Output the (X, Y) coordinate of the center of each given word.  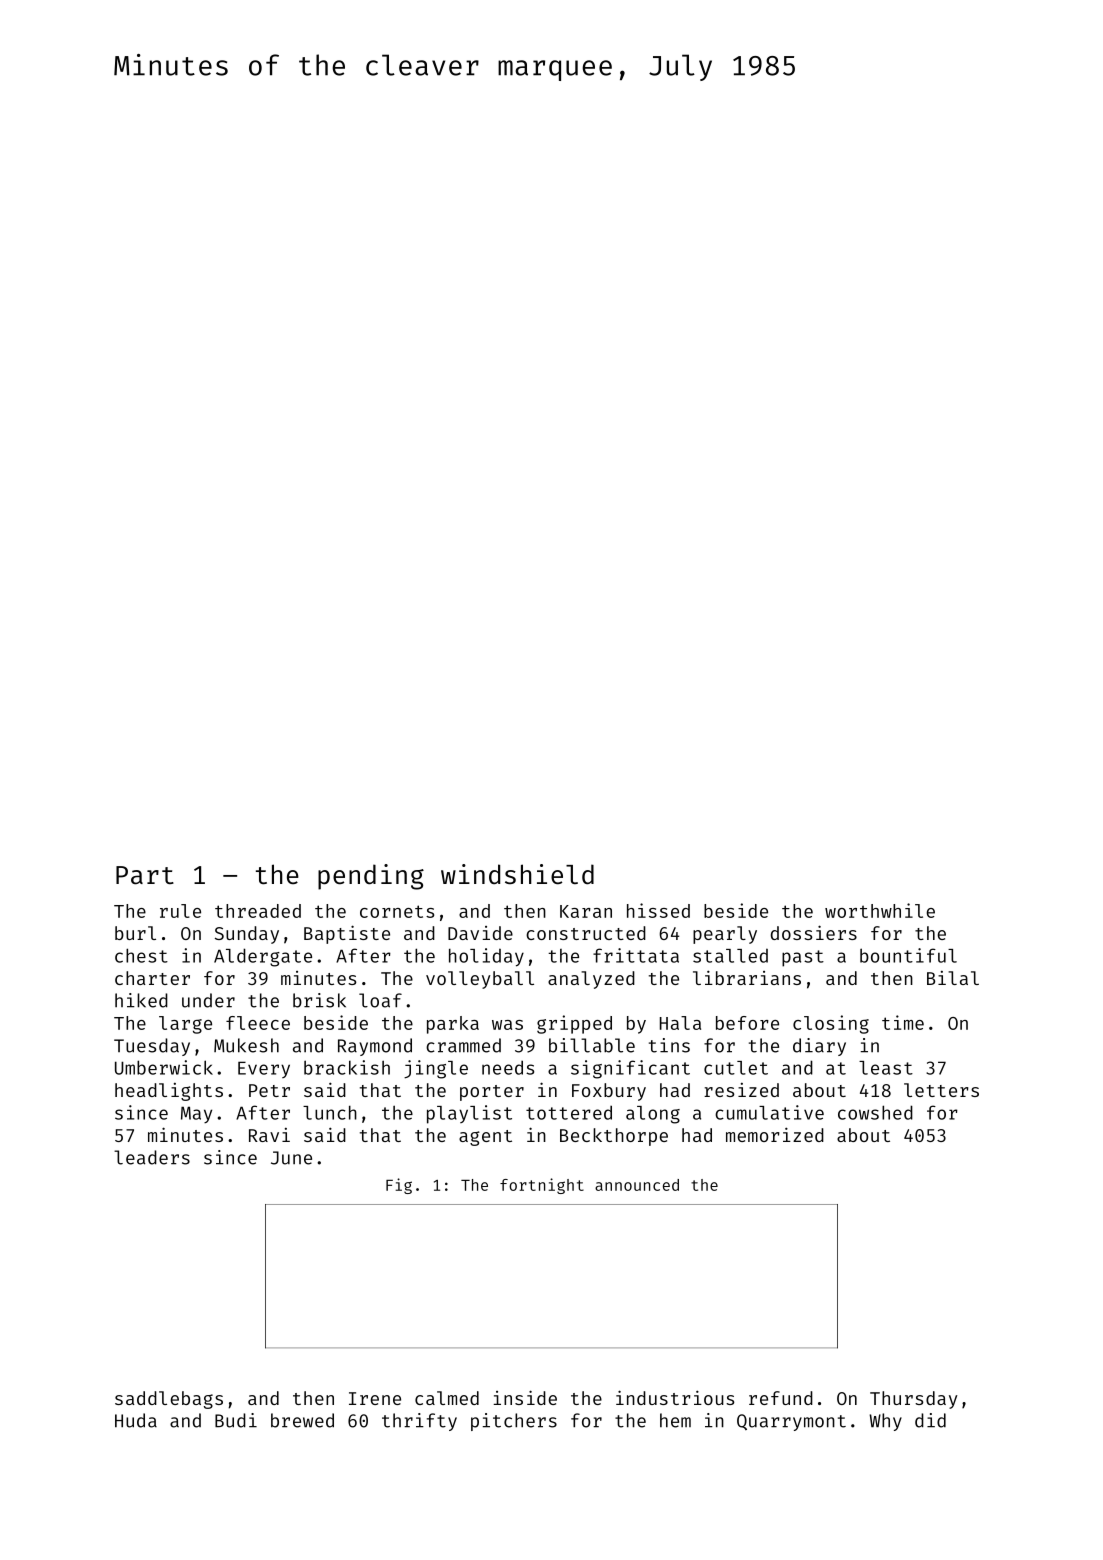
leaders (152, 1157)
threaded (258, 911)
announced (637, 1185)
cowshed (875, 1112)
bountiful (908, 955)
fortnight (542, 1186)
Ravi (269, 1135)
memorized (775, 1134)
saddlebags (169, 1400)
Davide (480, 933)
